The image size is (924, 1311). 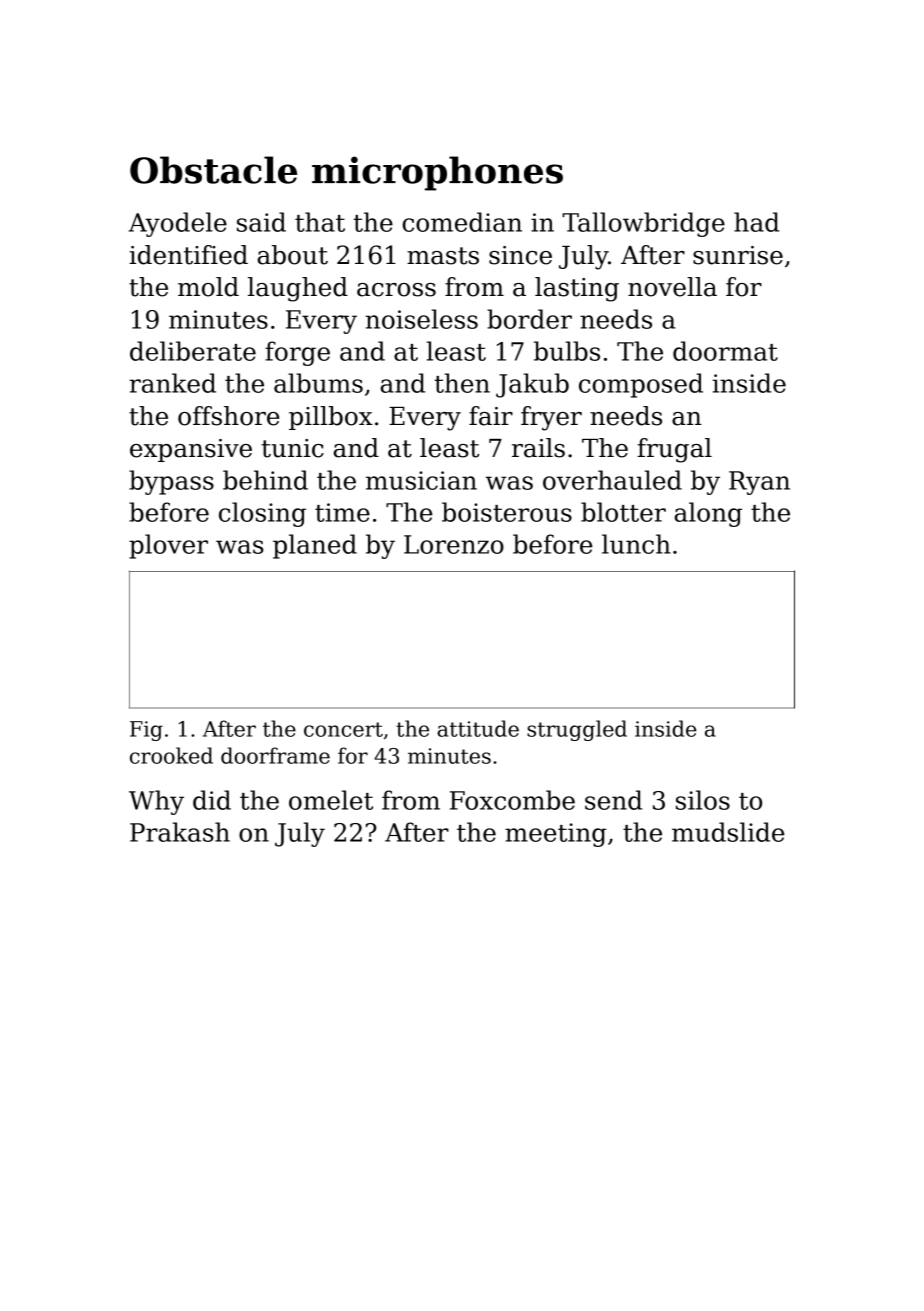 What do you see at coordinates (437, 173) in the screenshot?
I see `microphones` at bounding box center [437, 173].
